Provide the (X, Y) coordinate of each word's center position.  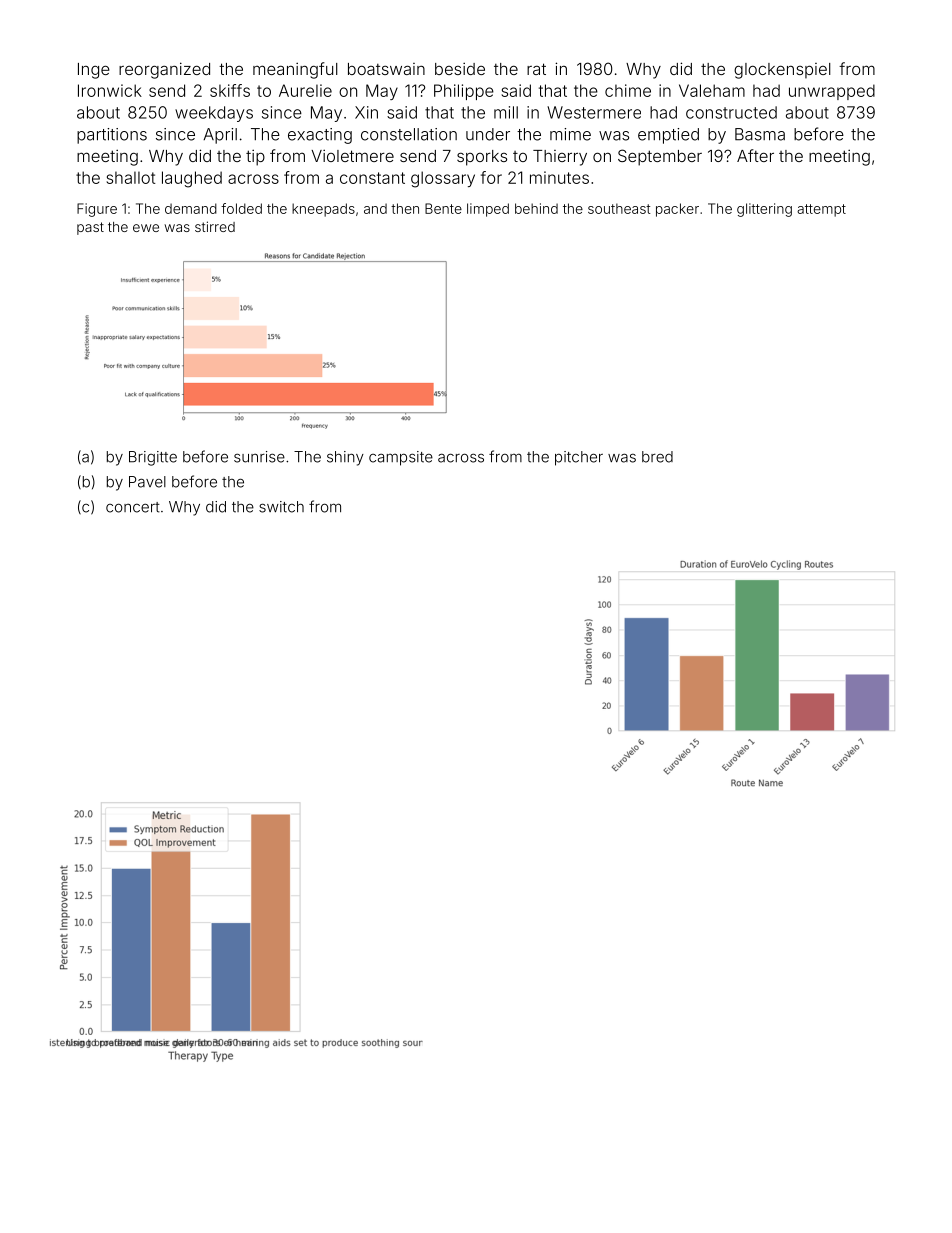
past (90, 228)
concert (133, 507)
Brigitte (153, 458)
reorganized (164, 70)
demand (191, 208)
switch (281, 507)
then (405, 208)
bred (657, 457)
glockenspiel (782, 71)
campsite (401, 458)
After (755, 155)
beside (460, 68)
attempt (821, 210)
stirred (215, 226)
